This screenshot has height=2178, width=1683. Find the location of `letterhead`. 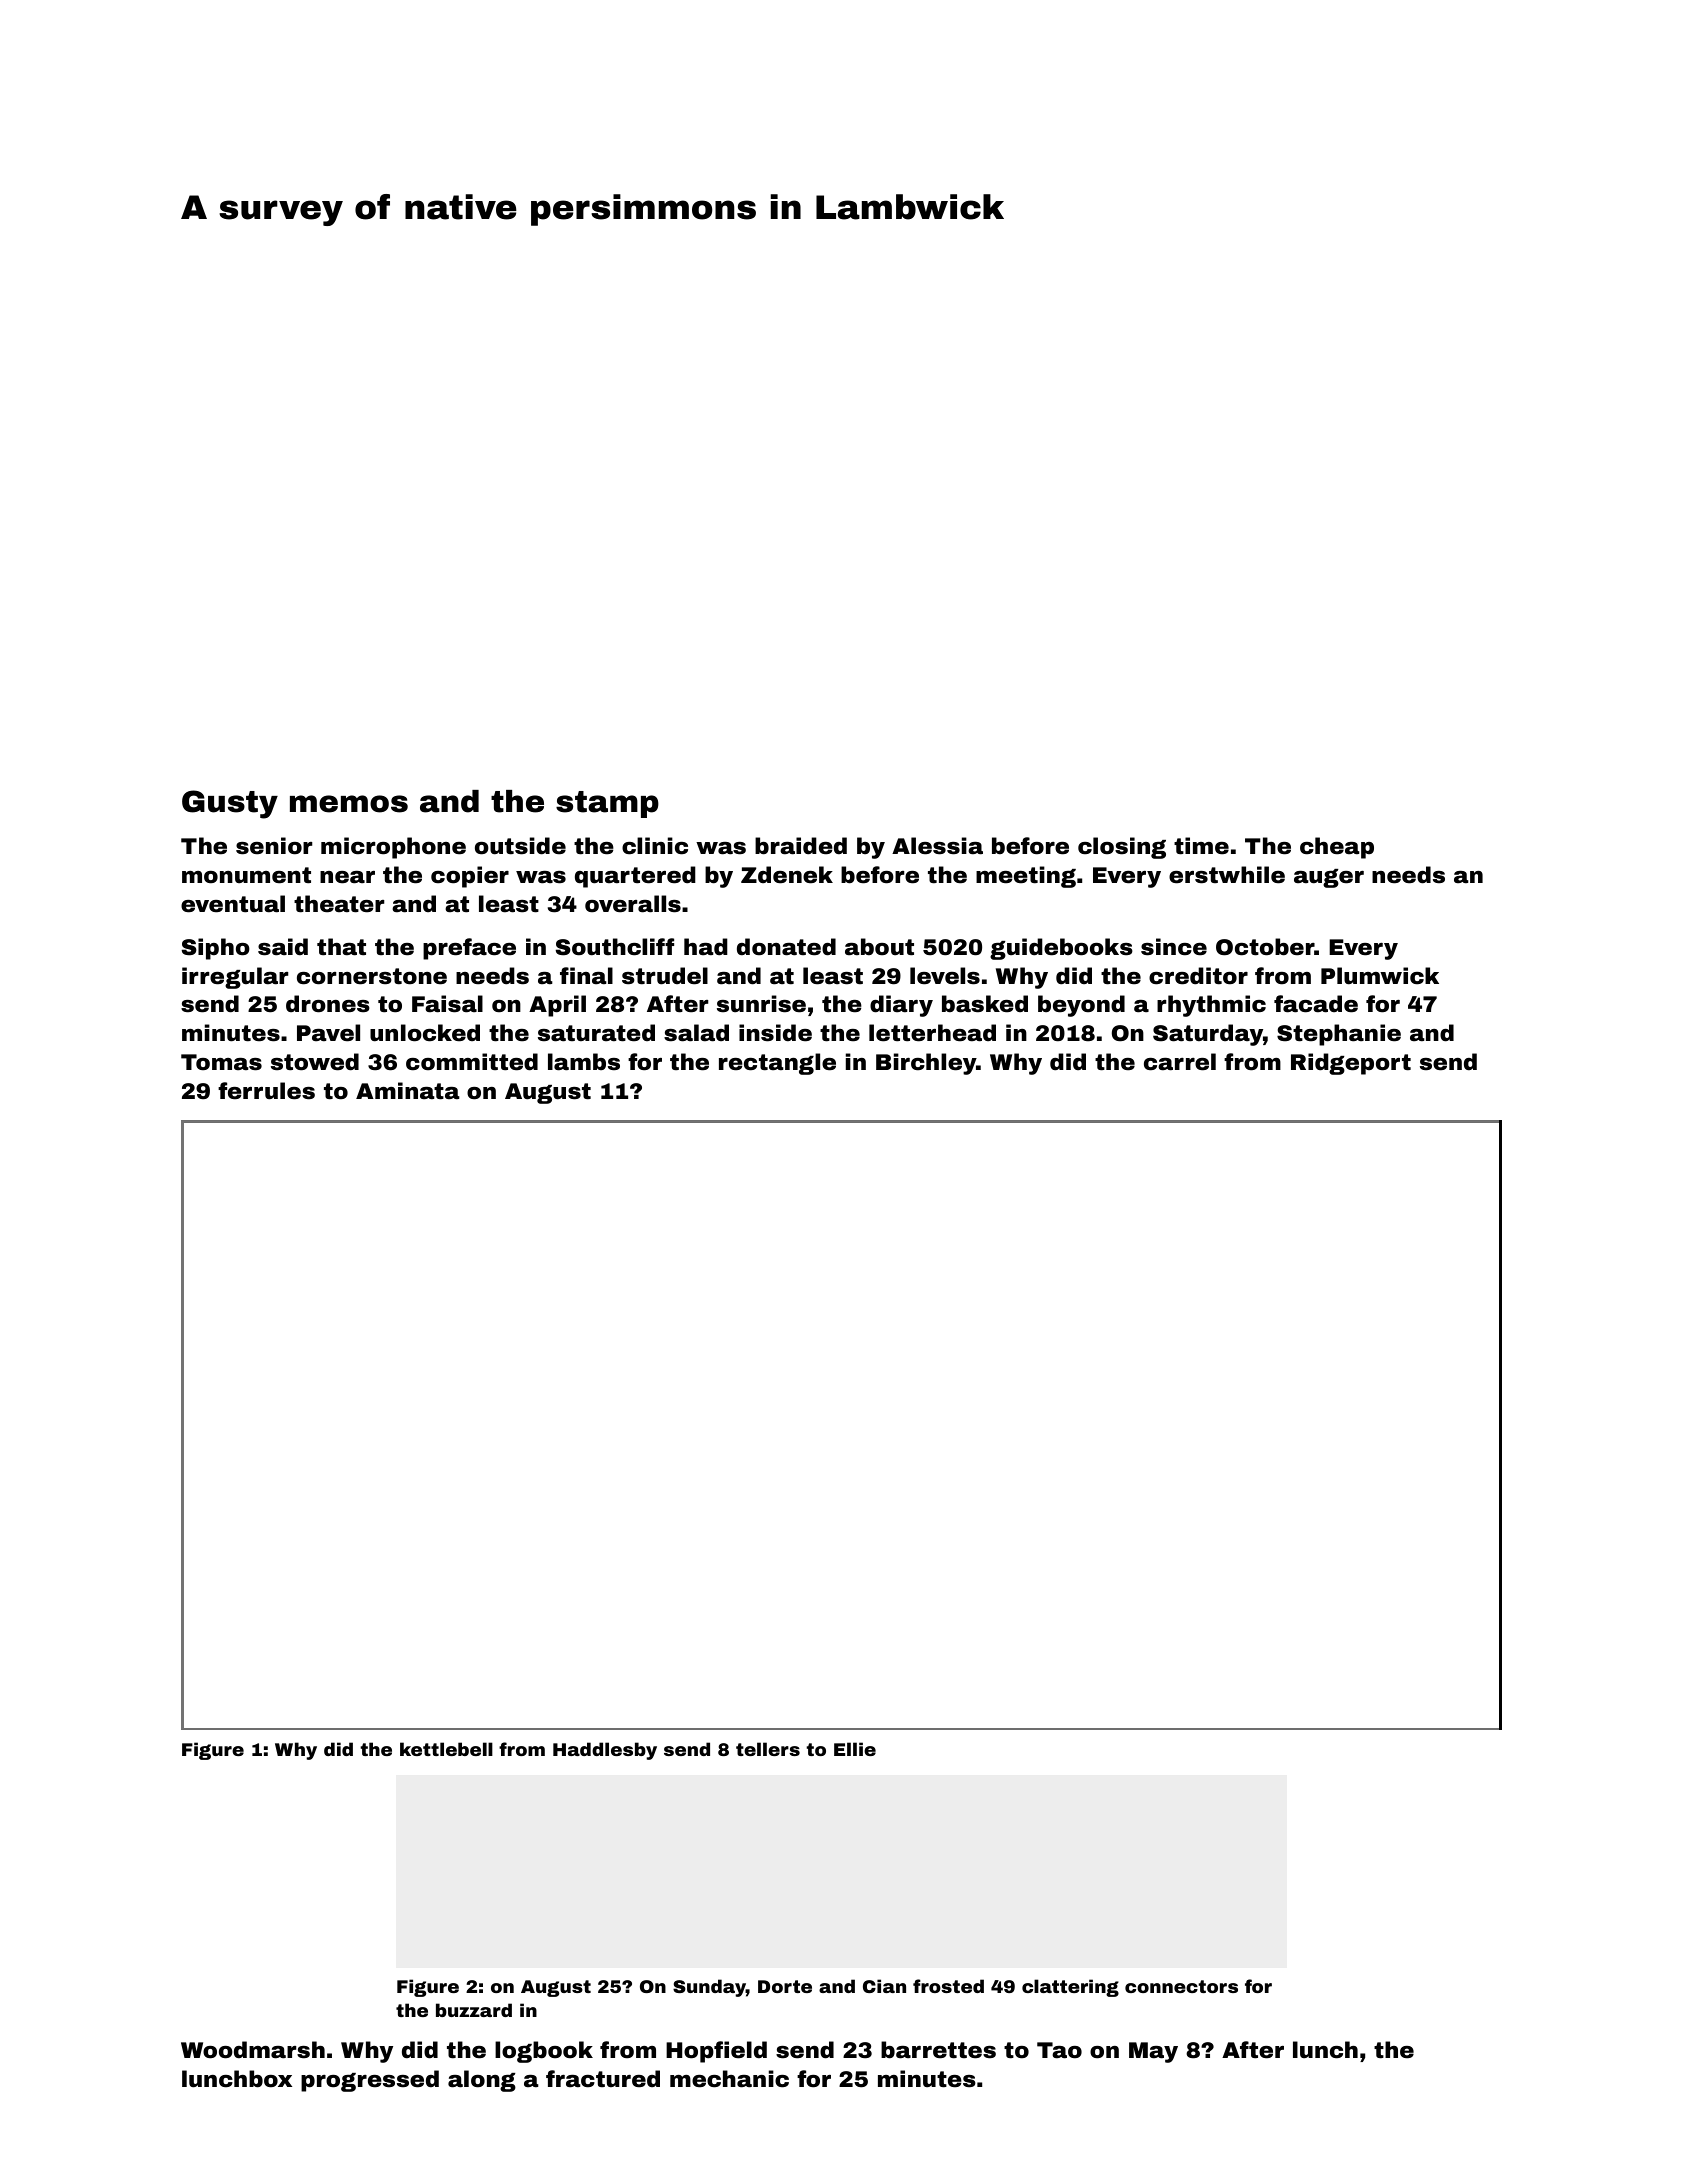

letterhead is located at coordinates (932, 1033).
